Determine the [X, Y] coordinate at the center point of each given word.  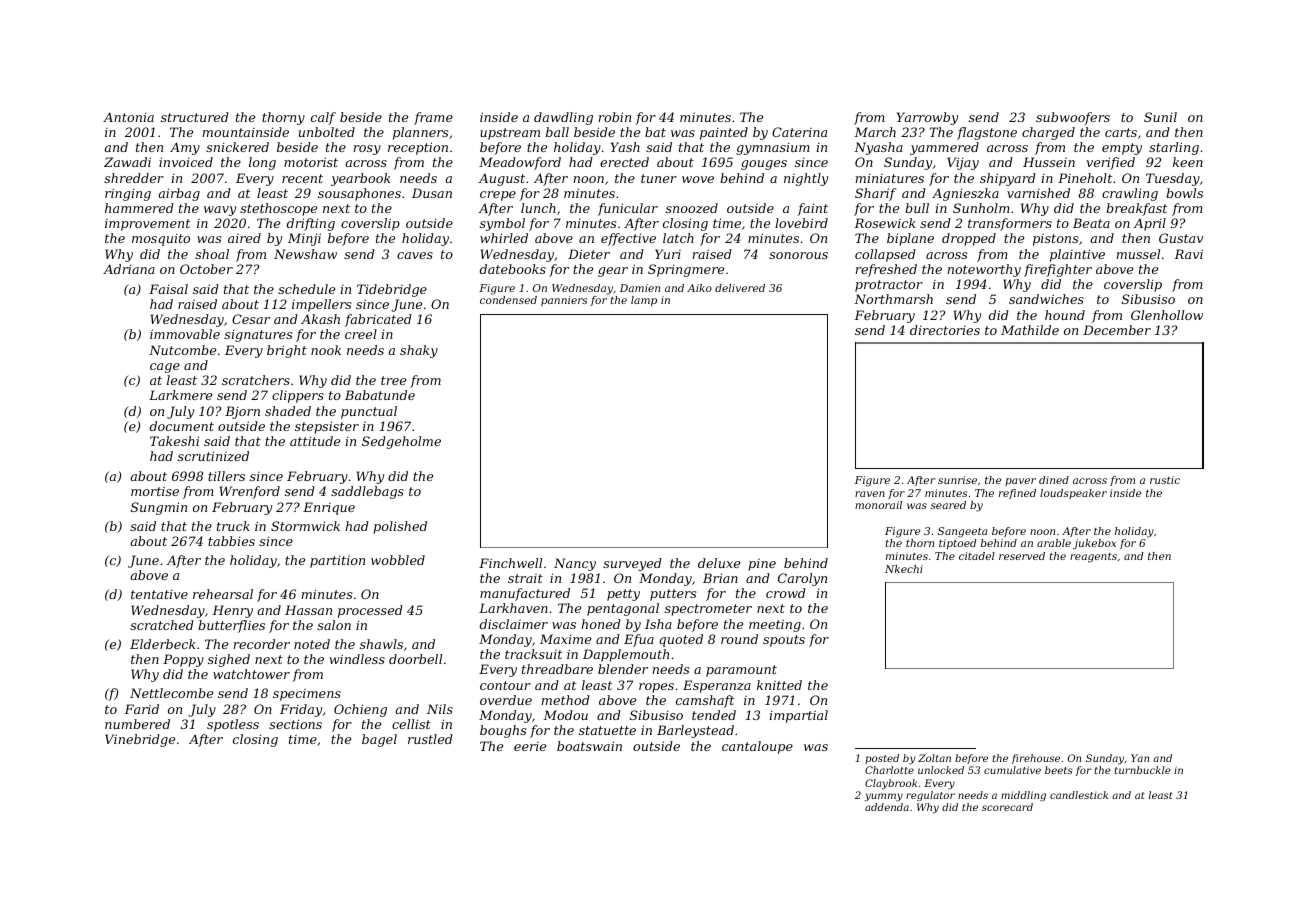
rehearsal [223, 594]
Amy [185, 148]
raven [870, 494]
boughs [503, 731]
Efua [639, 640]
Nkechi [904, 569]
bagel [379, 740]
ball [557, 132]
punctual [369, 412]
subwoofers [1073, 118]
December [1117, 330]
